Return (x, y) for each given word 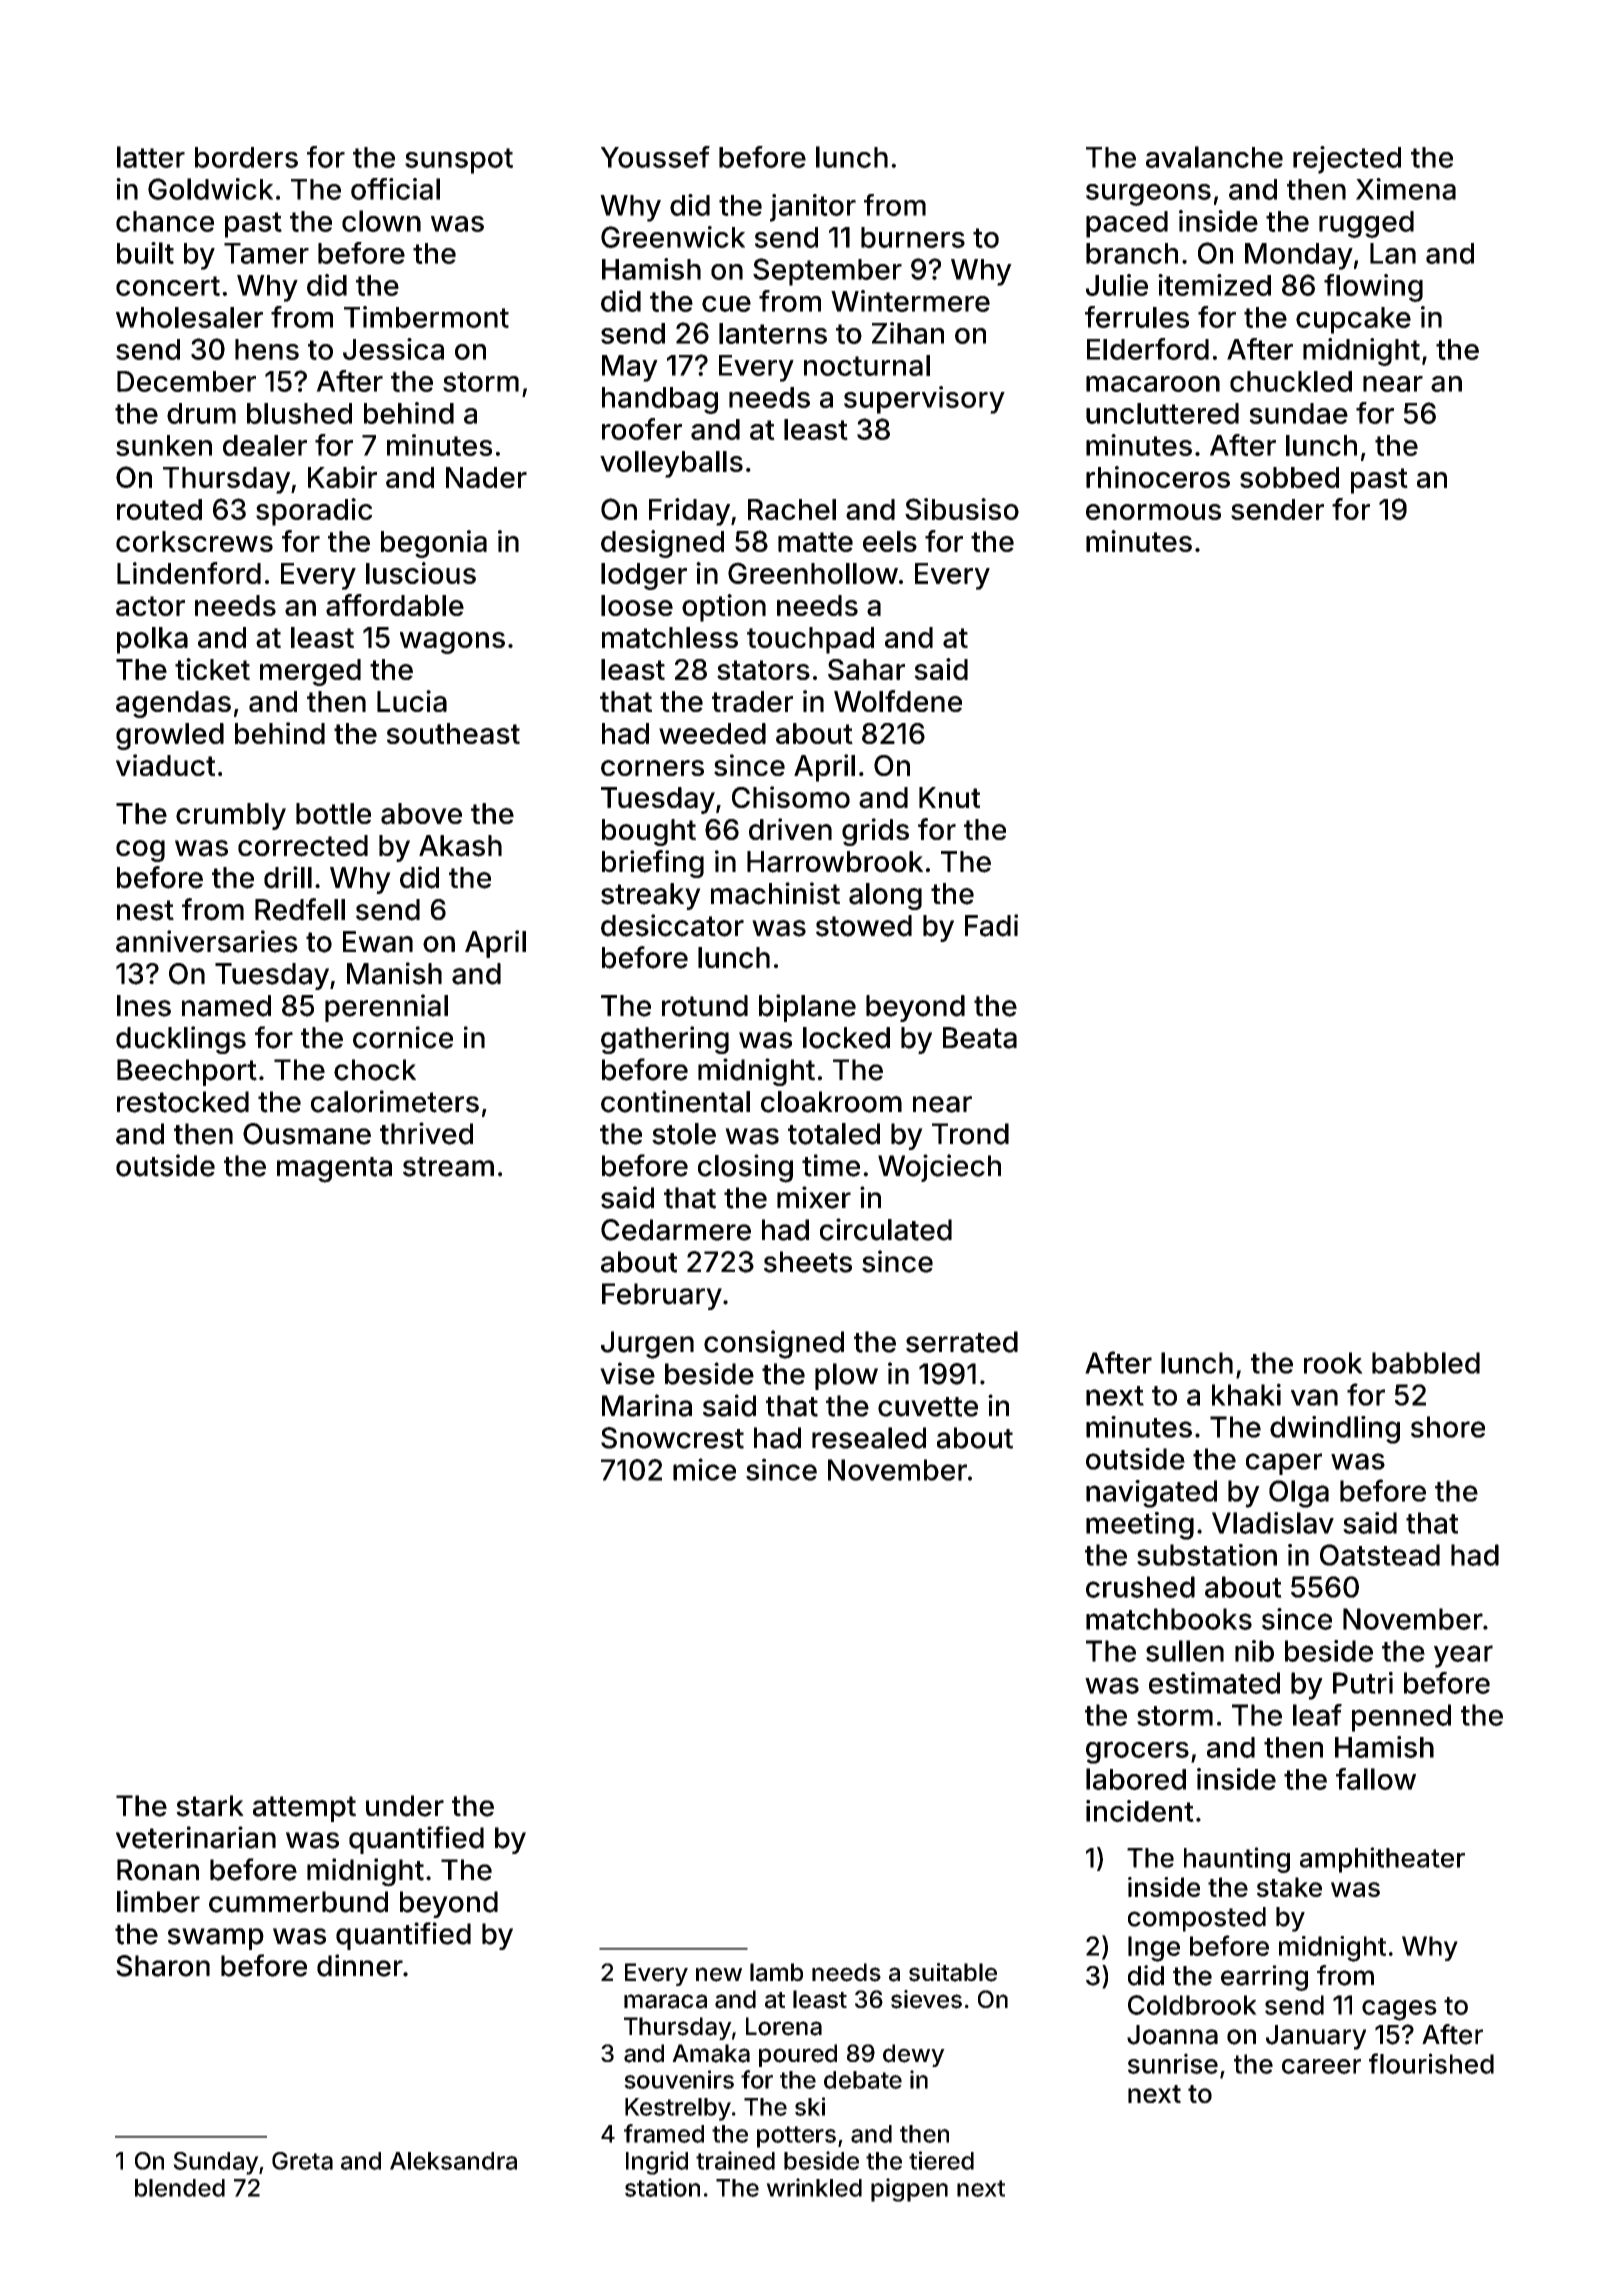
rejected (1347, 160)
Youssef (655, 157)
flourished (1431, 2063)
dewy (914, 2055)
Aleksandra (453, 2161)
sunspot (459, 161)
